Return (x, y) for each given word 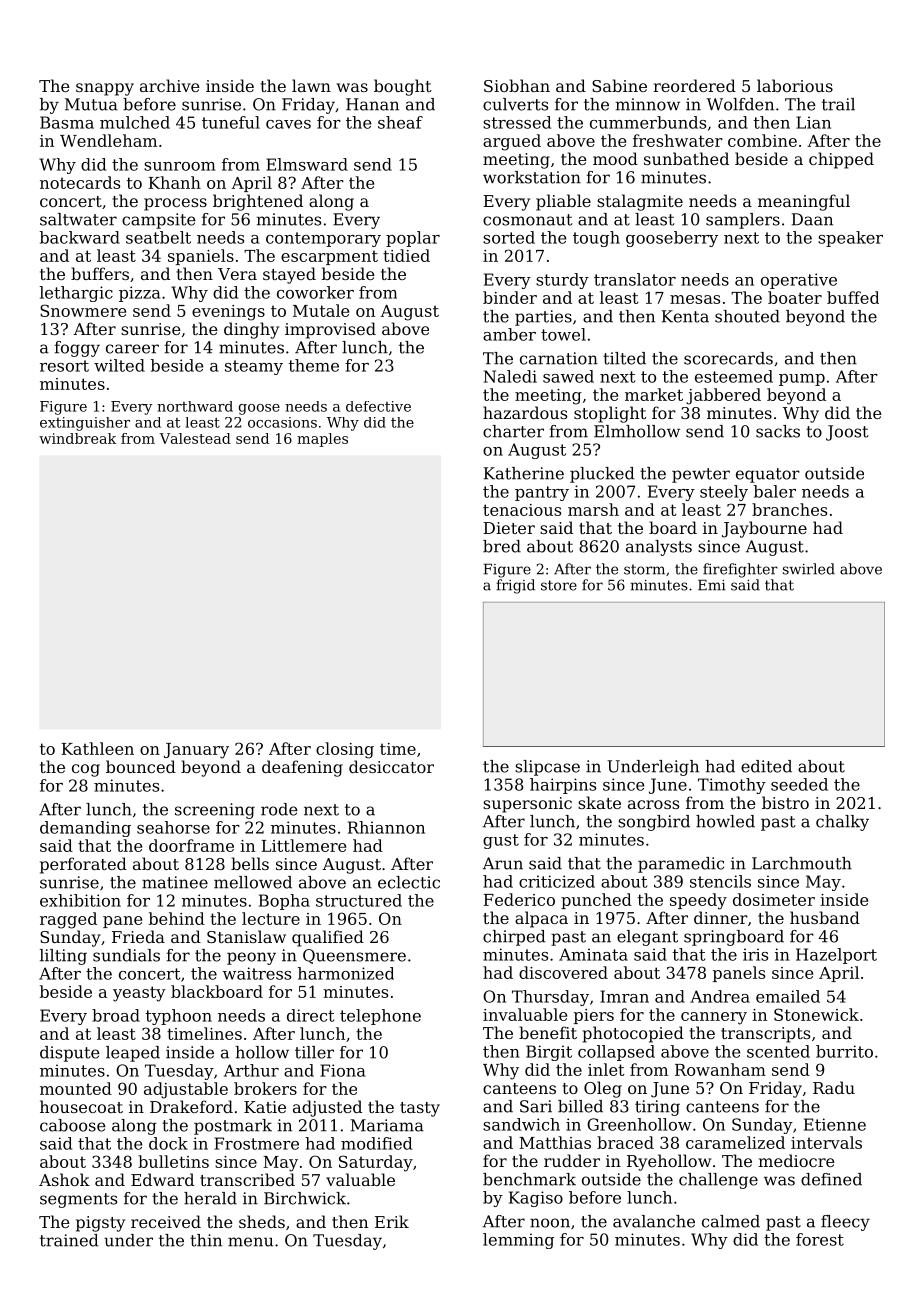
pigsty (100, 1224)
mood (615, 158)
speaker (850, 239)
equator (768, 475)
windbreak (77, 438)
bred (502, 546)
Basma (67, 122)
